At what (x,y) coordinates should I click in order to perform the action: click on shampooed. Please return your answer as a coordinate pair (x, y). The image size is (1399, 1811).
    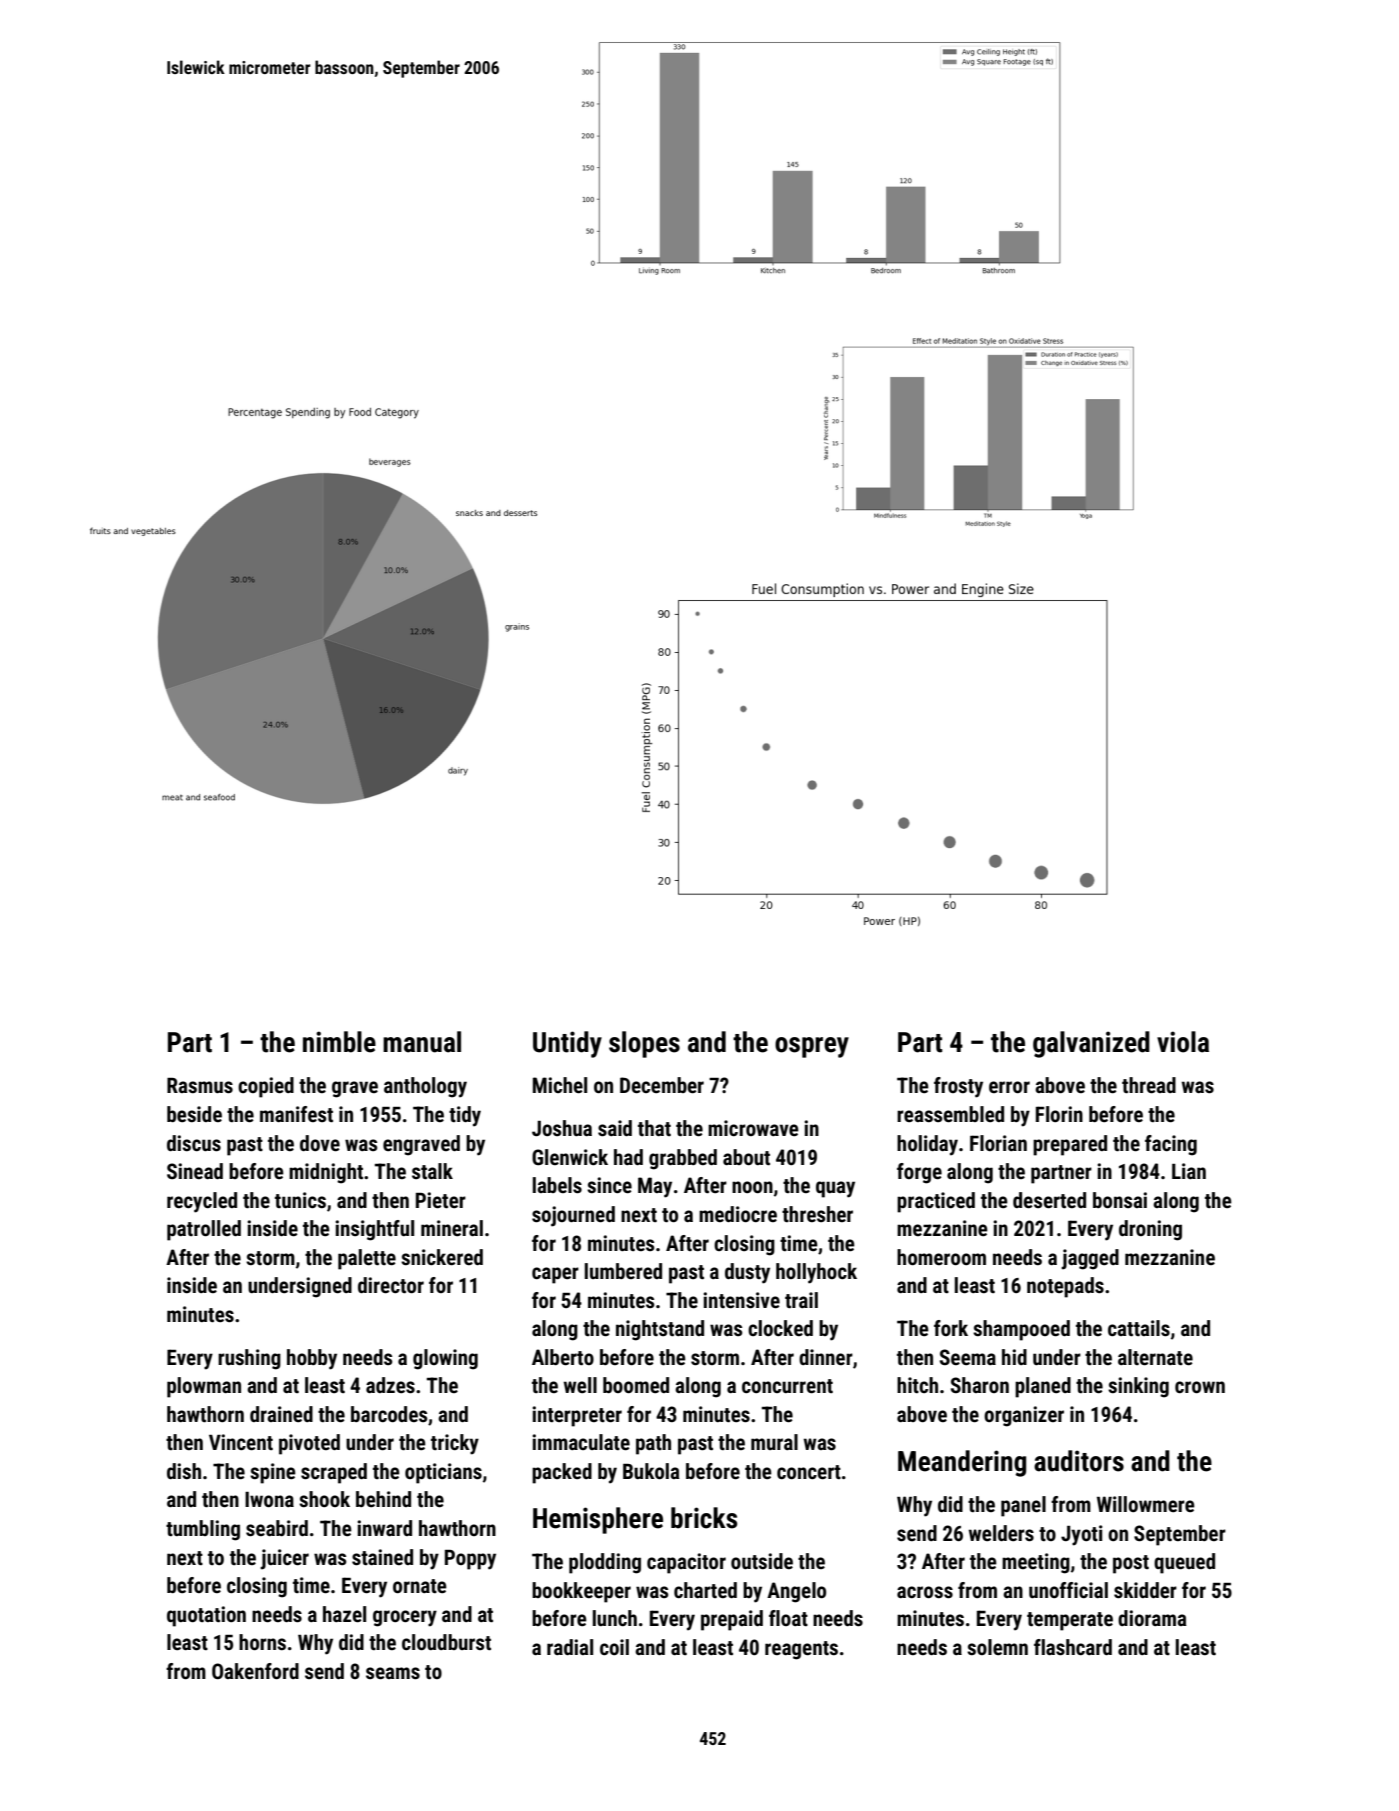
    Looking at the image, I should click on (1021, 1330).
